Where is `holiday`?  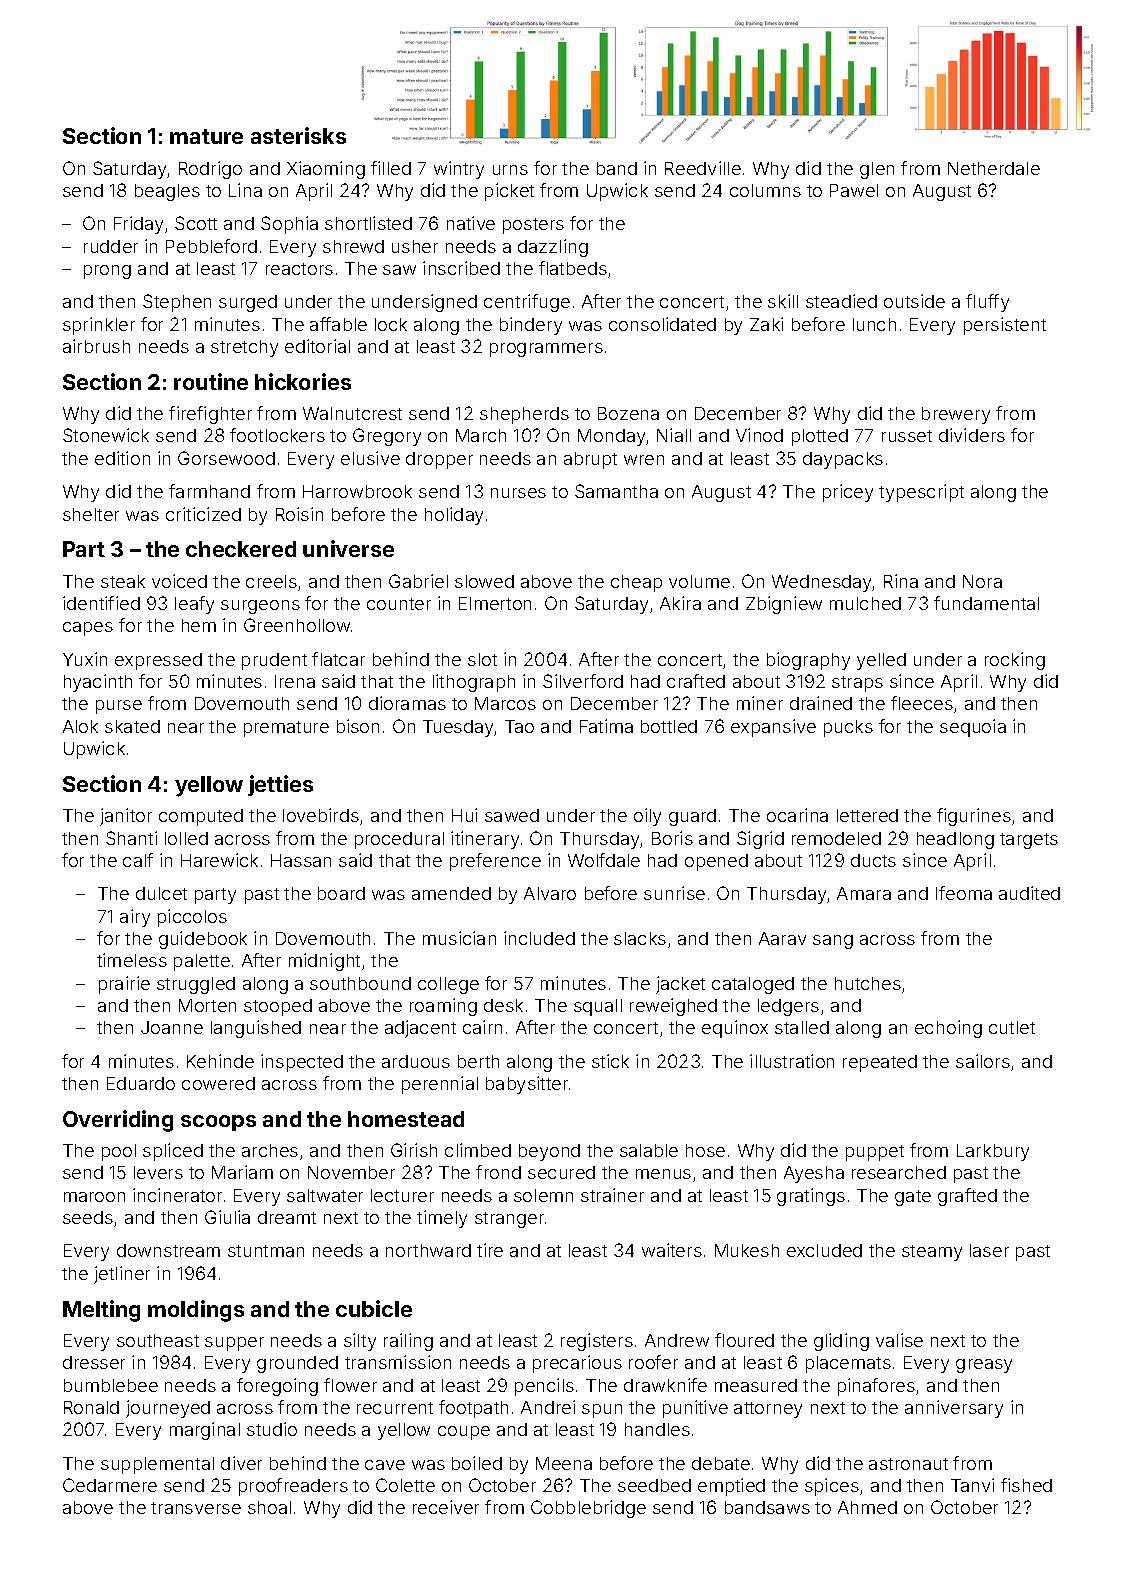
holiday is located at coordinates (454, 516).
